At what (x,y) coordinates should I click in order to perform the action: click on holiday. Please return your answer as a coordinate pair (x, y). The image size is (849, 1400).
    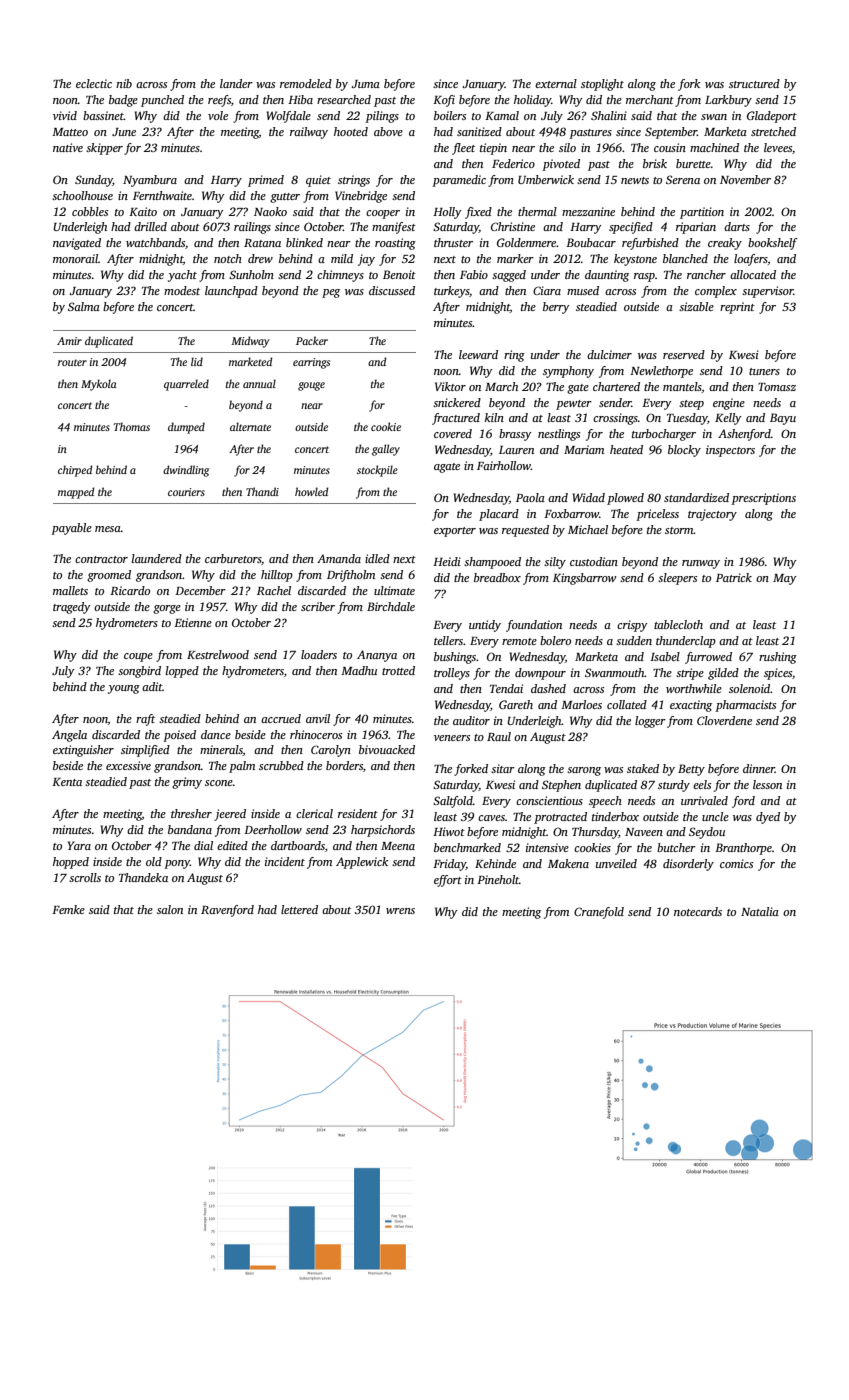
    Looking at the image, I should click on (532, 101).
